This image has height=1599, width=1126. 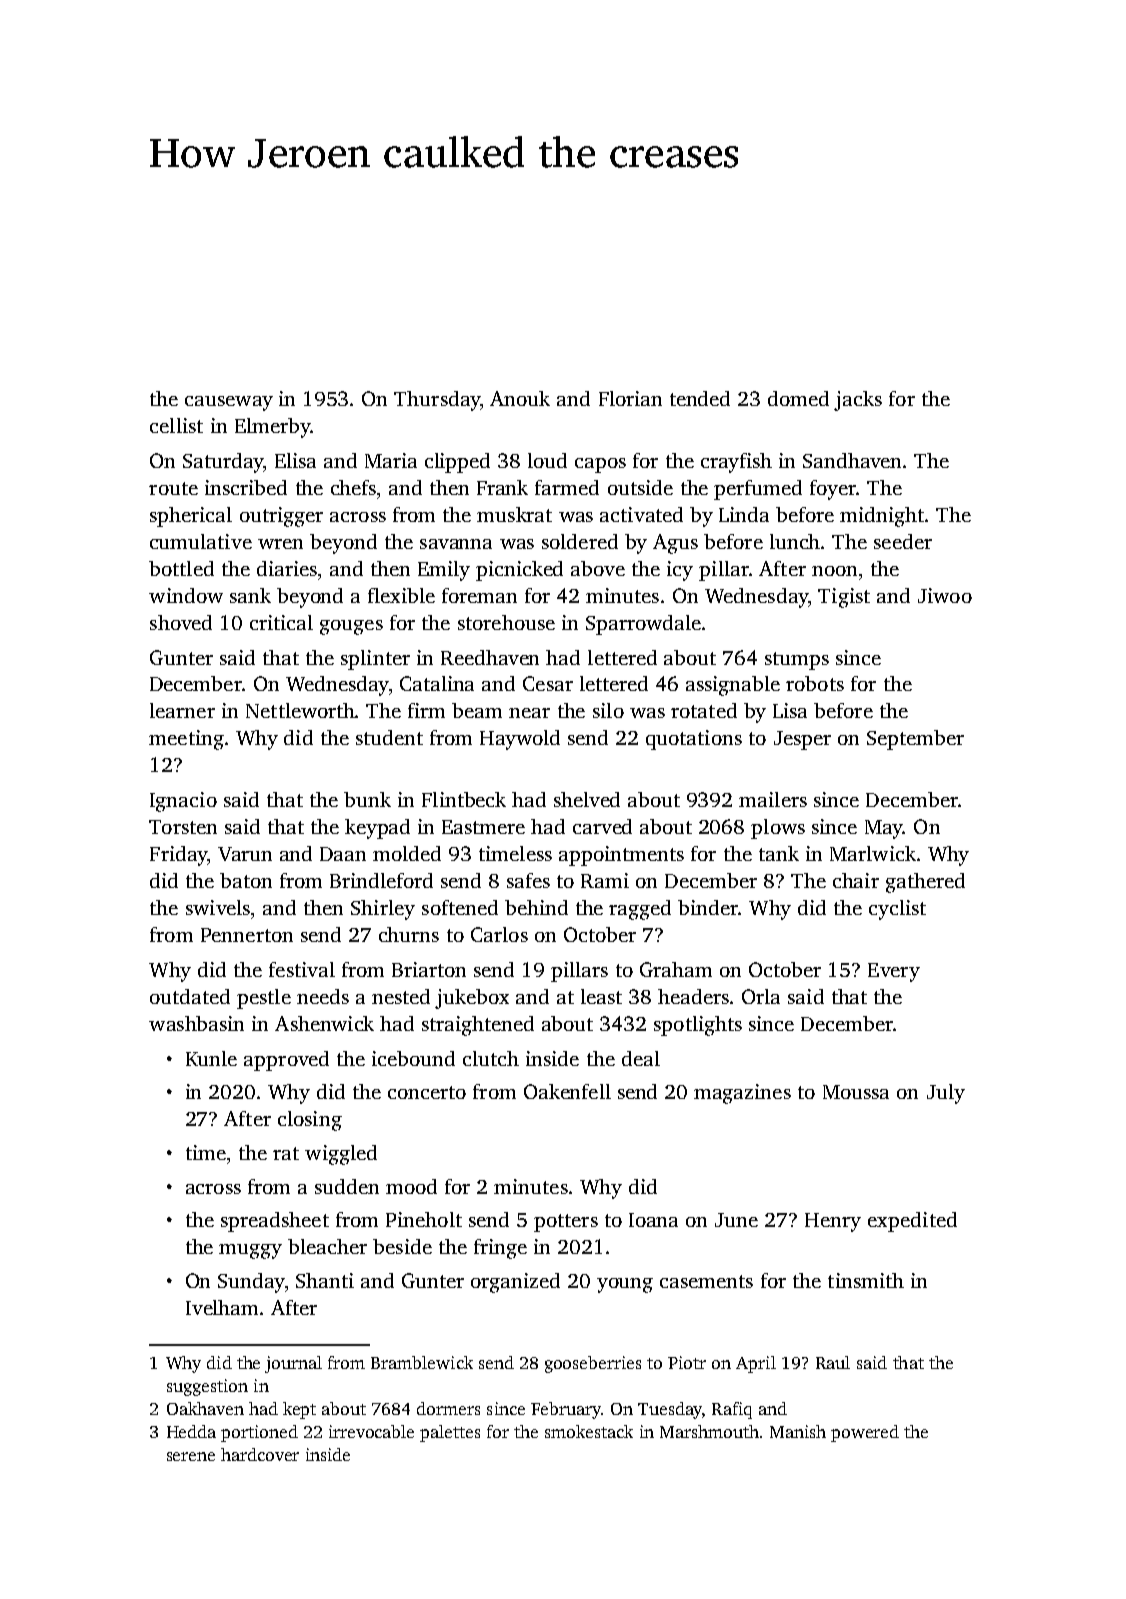 I want to click on hardcover, so click(x=260, y=1454).
